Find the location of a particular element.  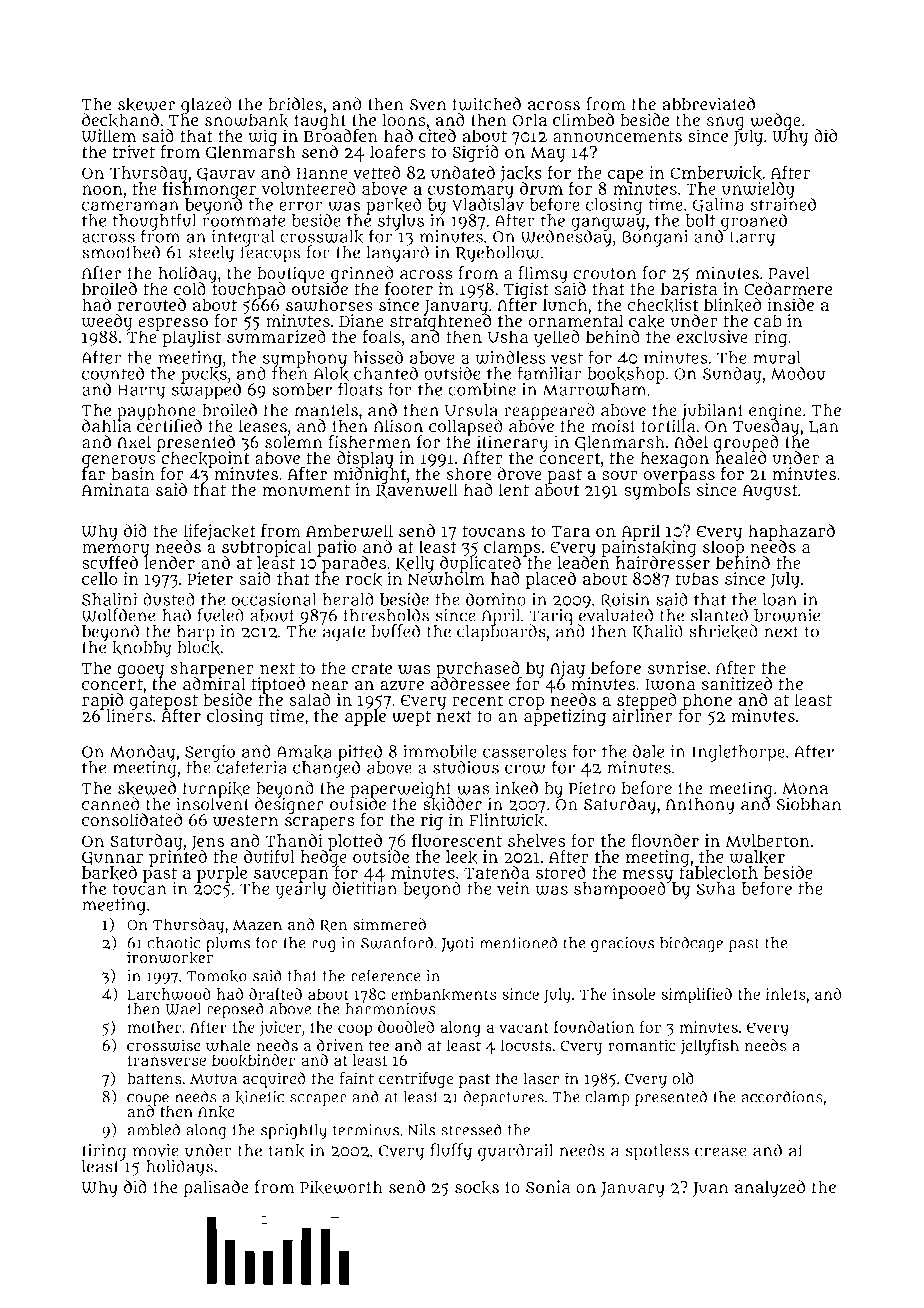

duplicated is located at coordinates (480, 564).
